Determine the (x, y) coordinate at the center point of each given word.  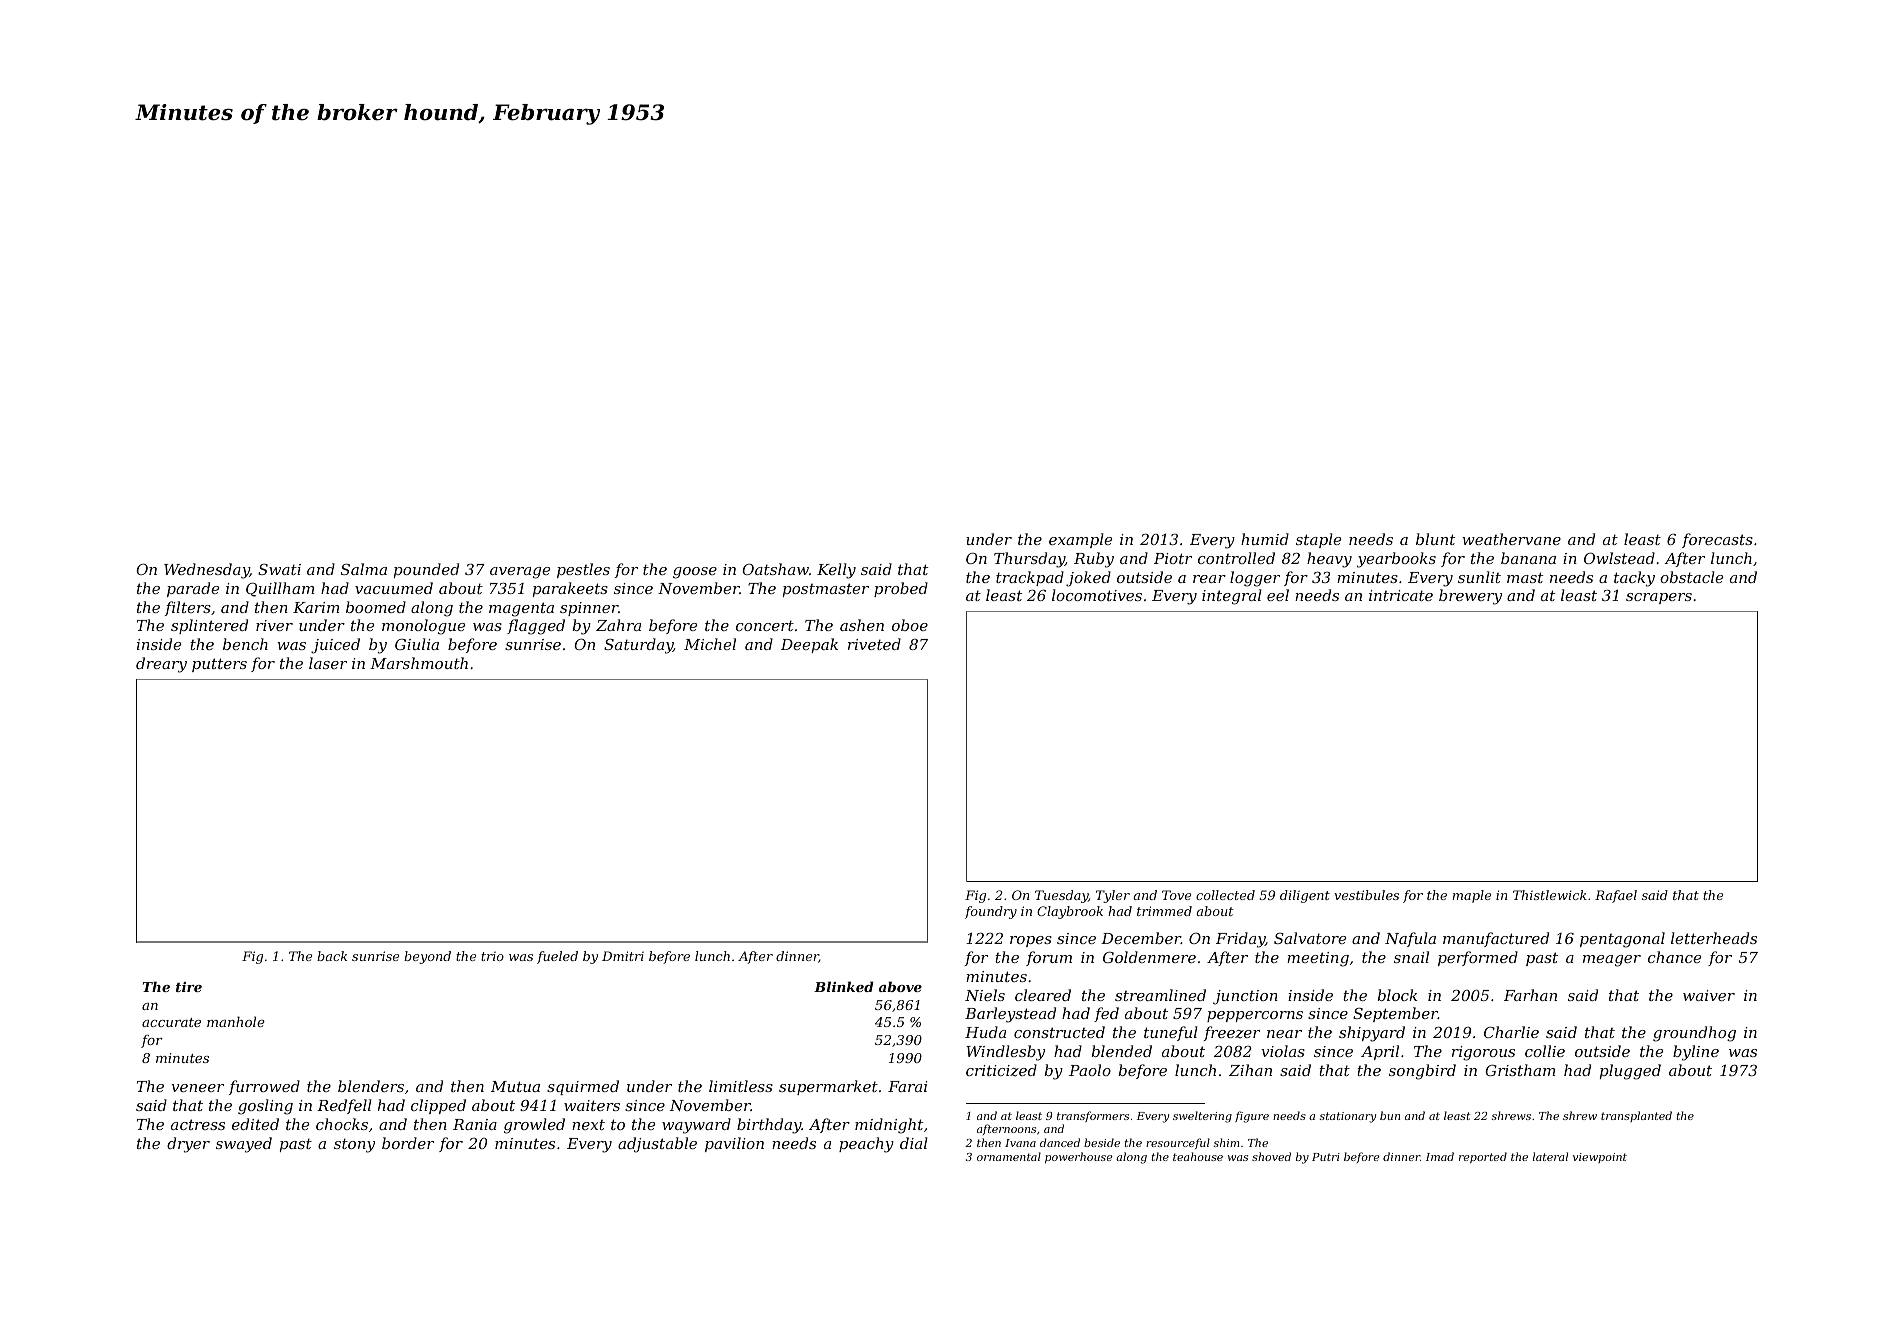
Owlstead (1619, 558)
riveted (874, 644)
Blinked (844, 986)
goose (695, 573)
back (332, 956)
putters (219, 665)
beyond (427, 957)
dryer (188, 1145)
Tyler (1113, 896)
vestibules (1366, 895)
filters (188, 608)
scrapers (1659, 598)
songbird (1422, 1072)
